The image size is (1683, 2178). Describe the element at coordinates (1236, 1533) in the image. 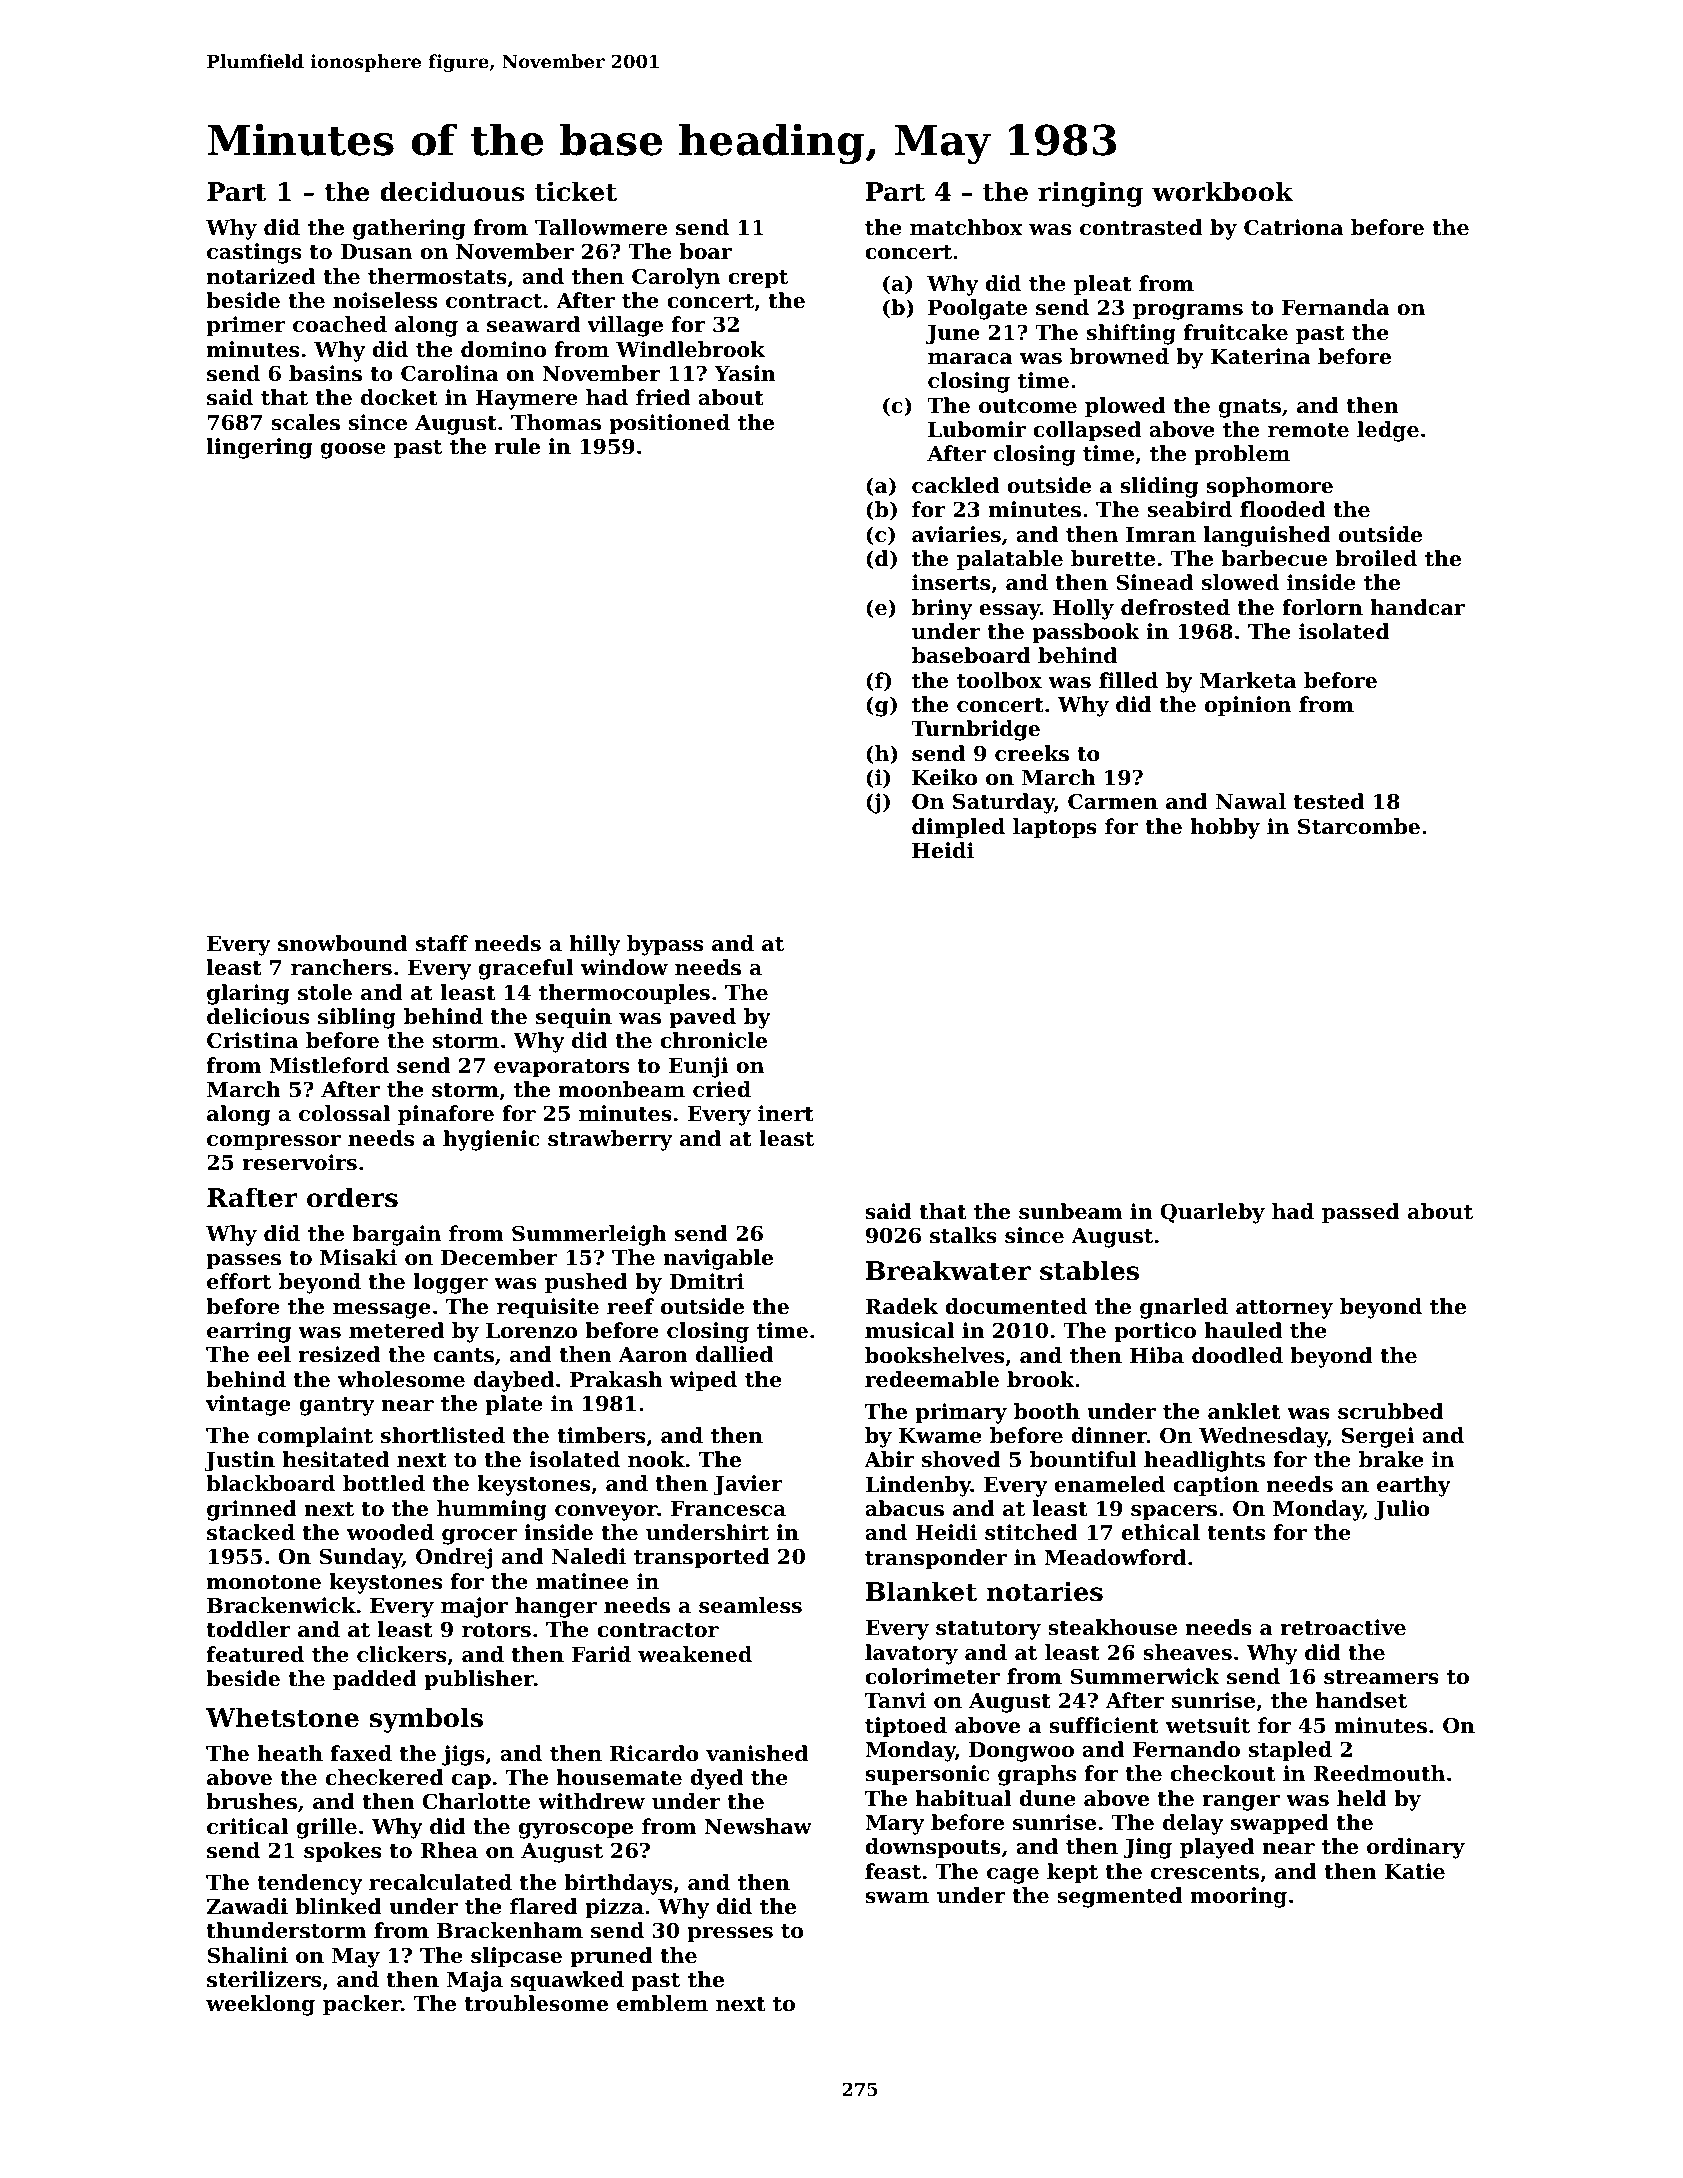

I see `tents` at that location.
